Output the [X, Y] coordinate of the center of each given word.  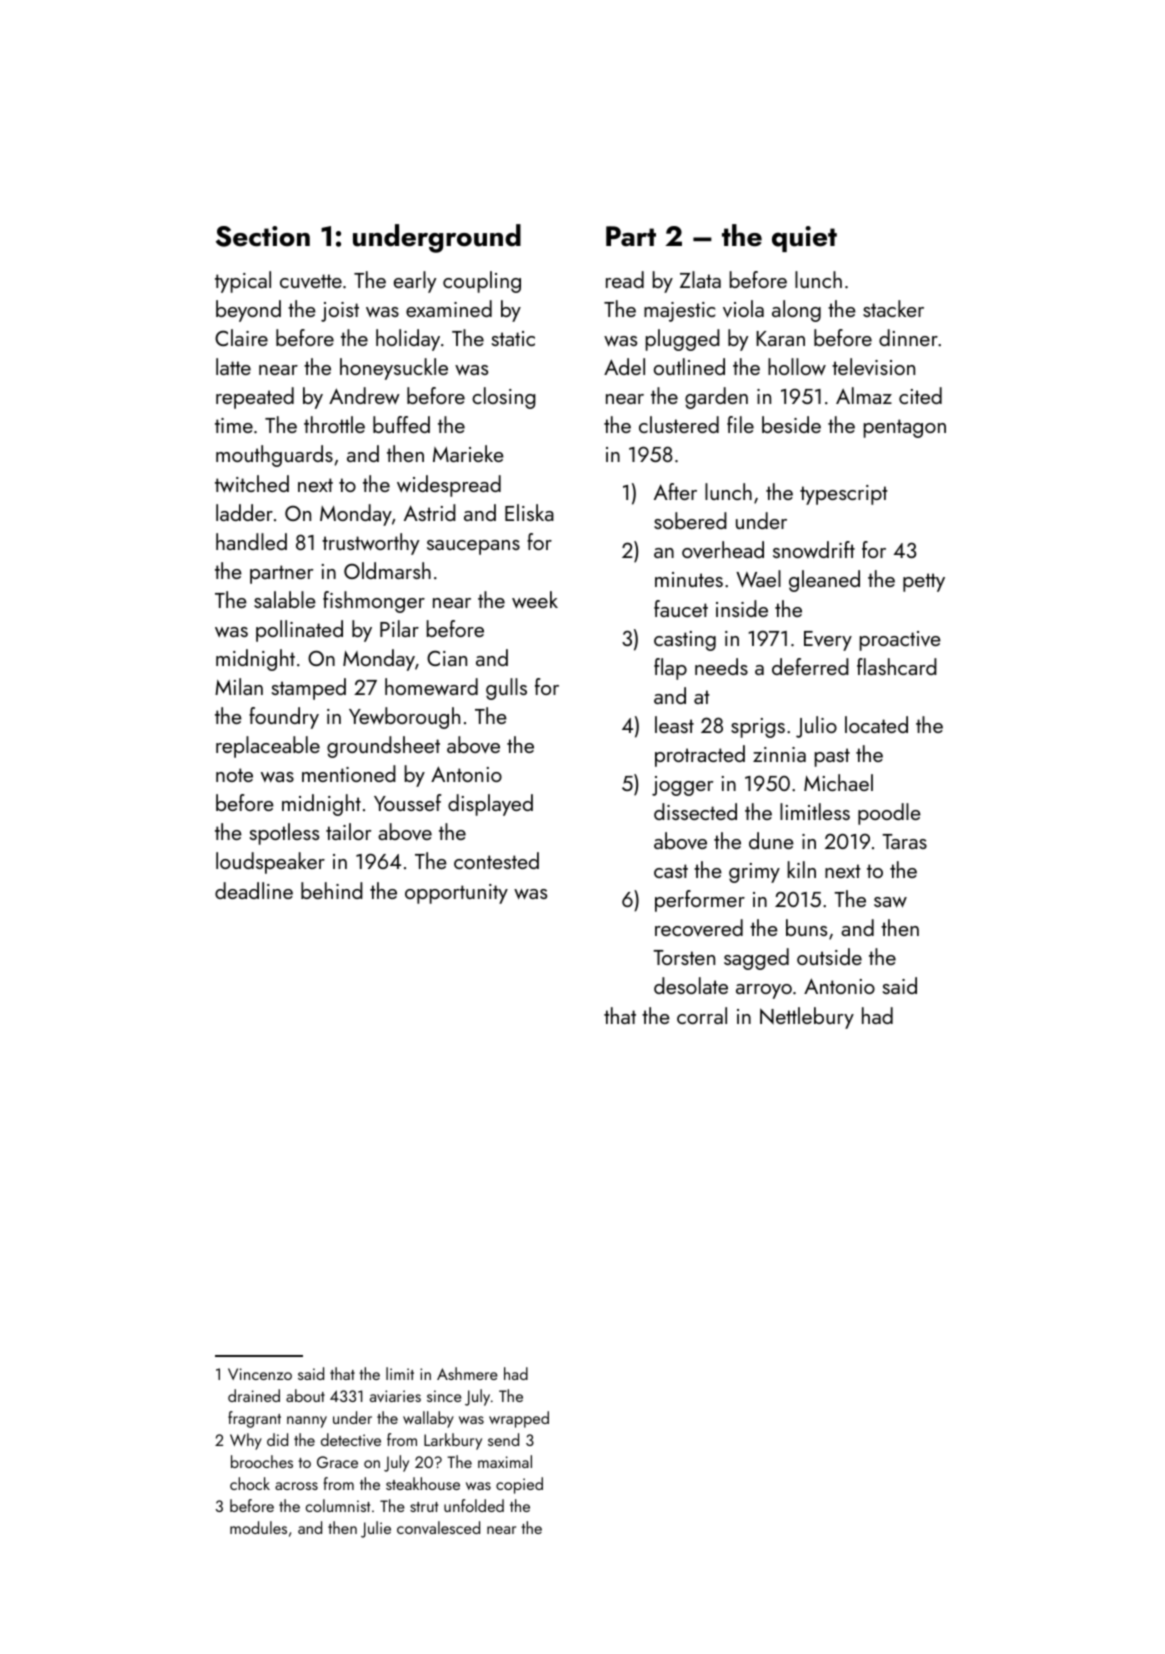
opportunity [456, 894]
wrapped [519, 1419]
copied [519, 1485]
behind [332, 890]
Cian [447, 658]
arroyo [764, 991]
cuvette [311, 281]
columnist [338, 1505]
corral [702, 1015]
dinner [908, 337]
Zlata [700, 279]
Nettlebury [807, 1018]
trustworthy [370, 544]
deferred [810, 666]
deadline [254, 890]
